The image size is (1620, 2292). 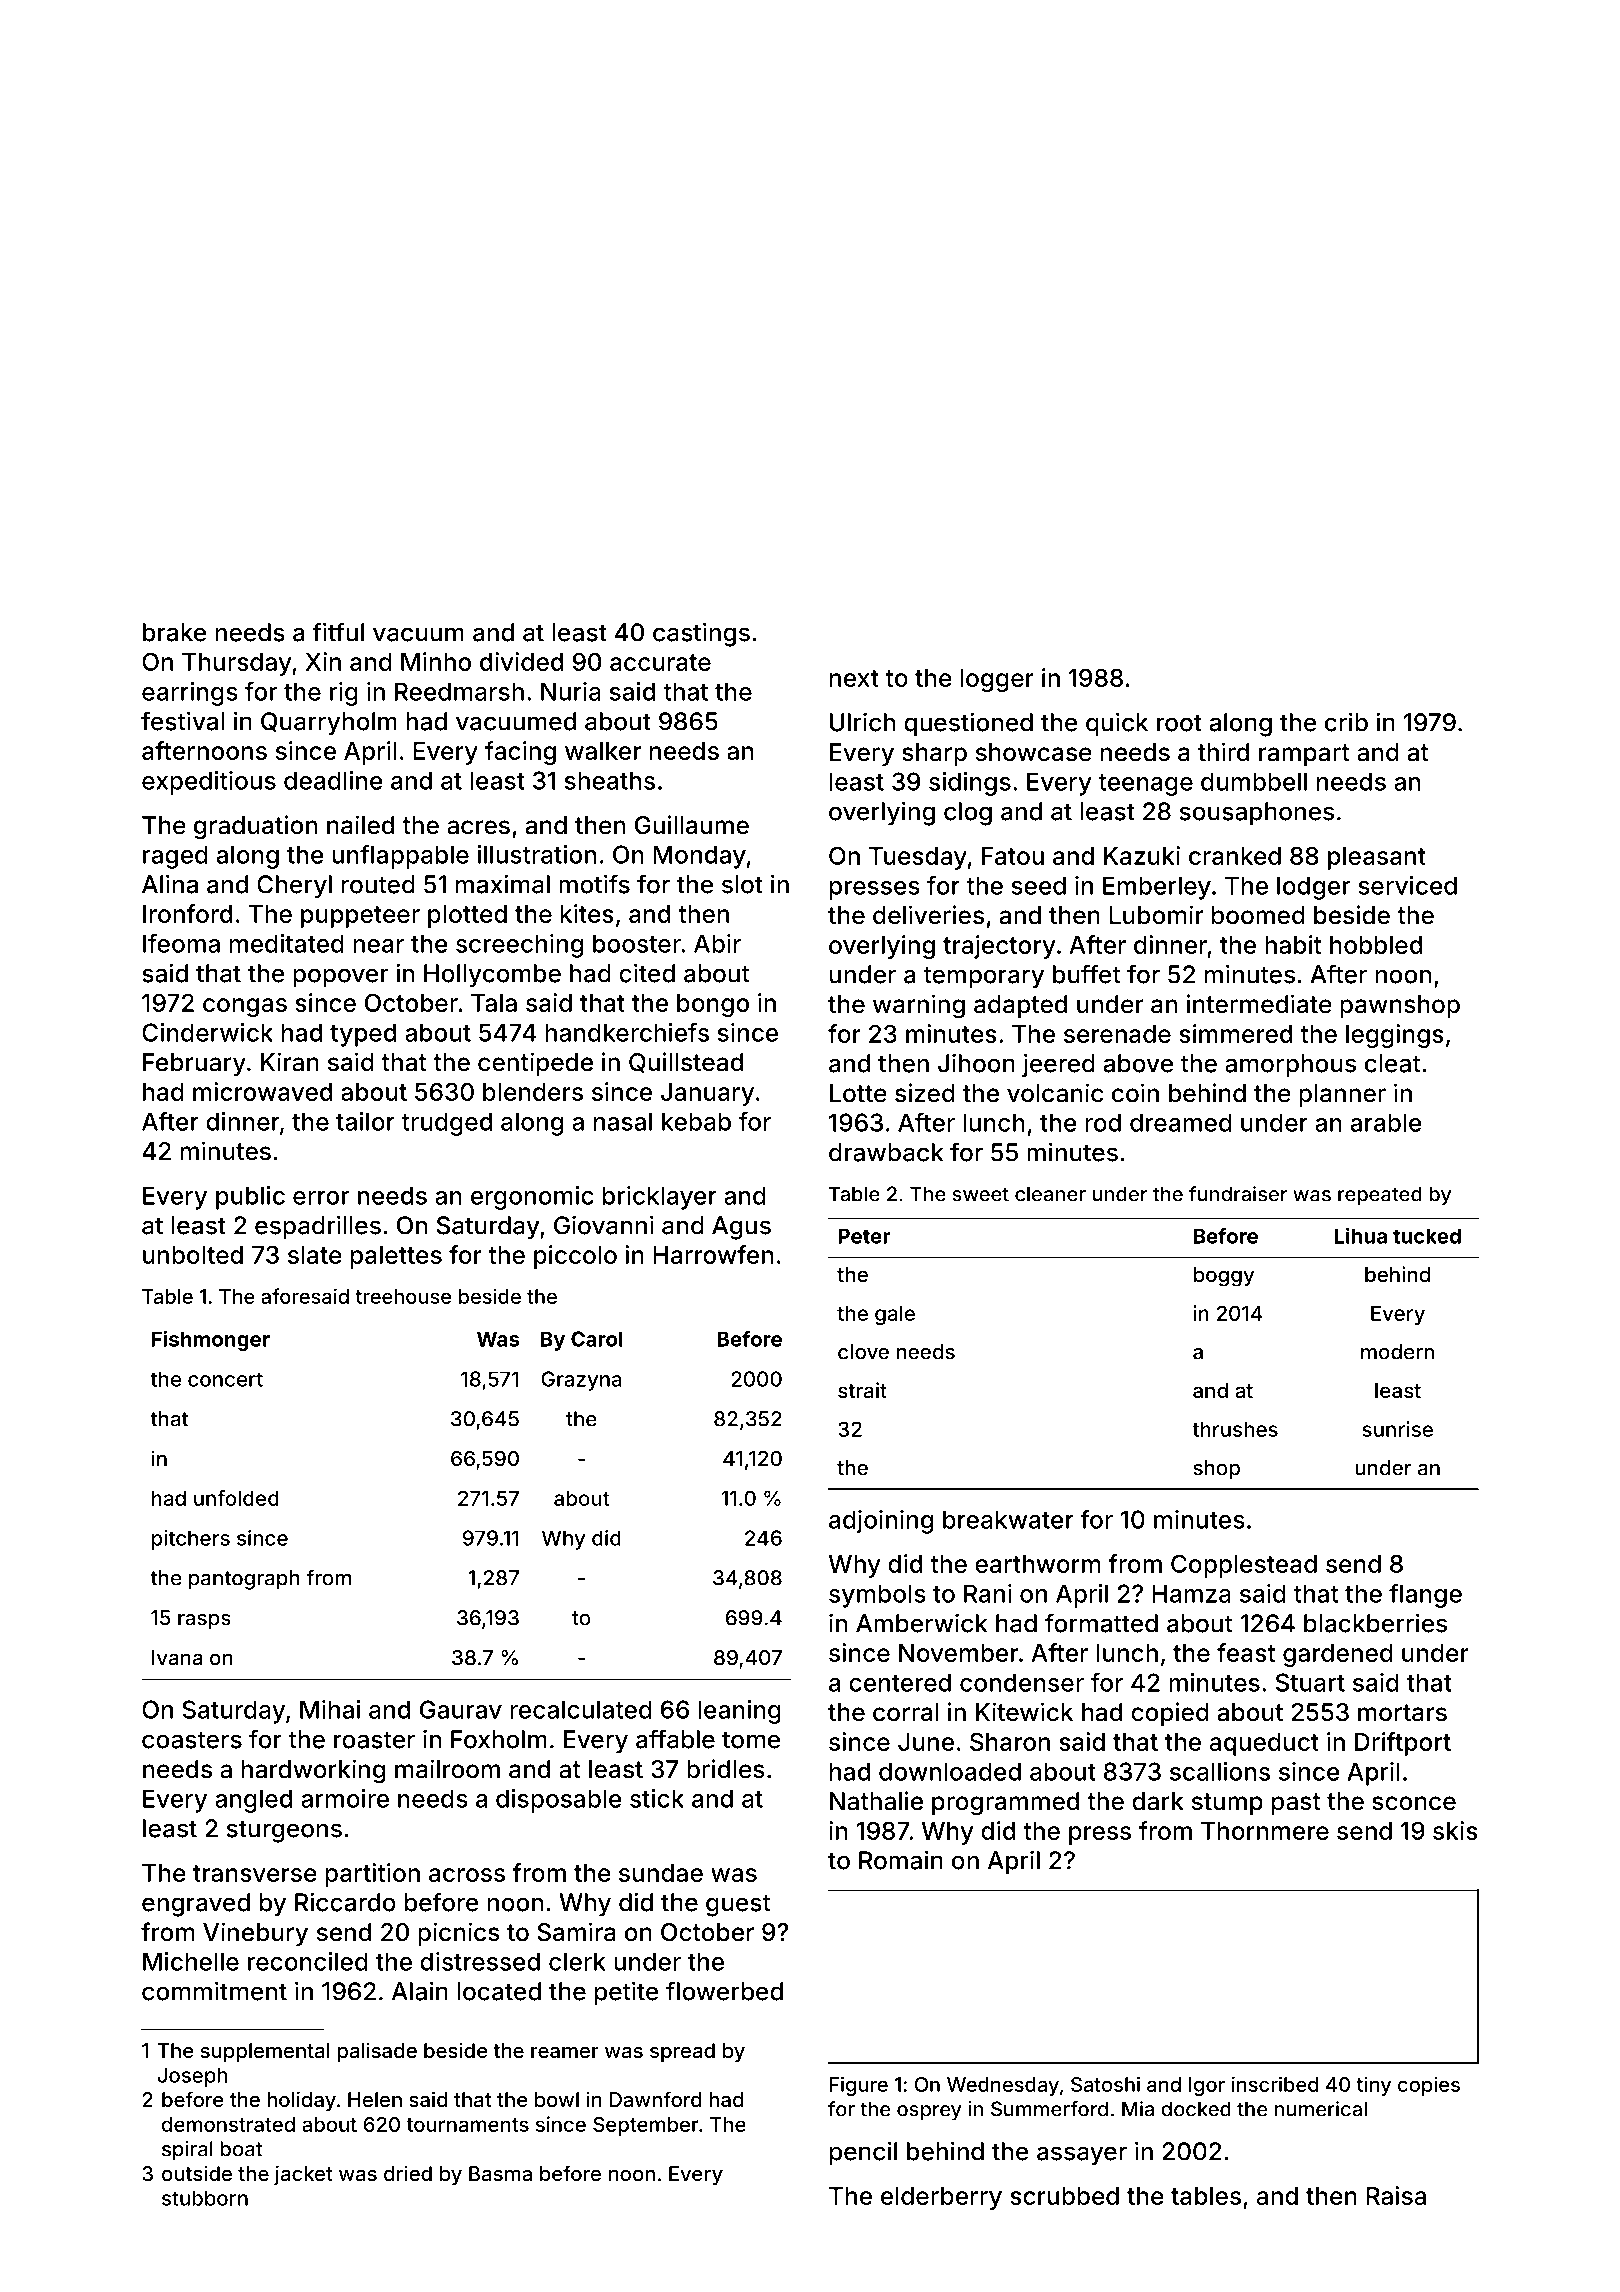 What do you see at coordinates (997, 680) in the image?
I see `logger` at bounding box center [997, 680].
